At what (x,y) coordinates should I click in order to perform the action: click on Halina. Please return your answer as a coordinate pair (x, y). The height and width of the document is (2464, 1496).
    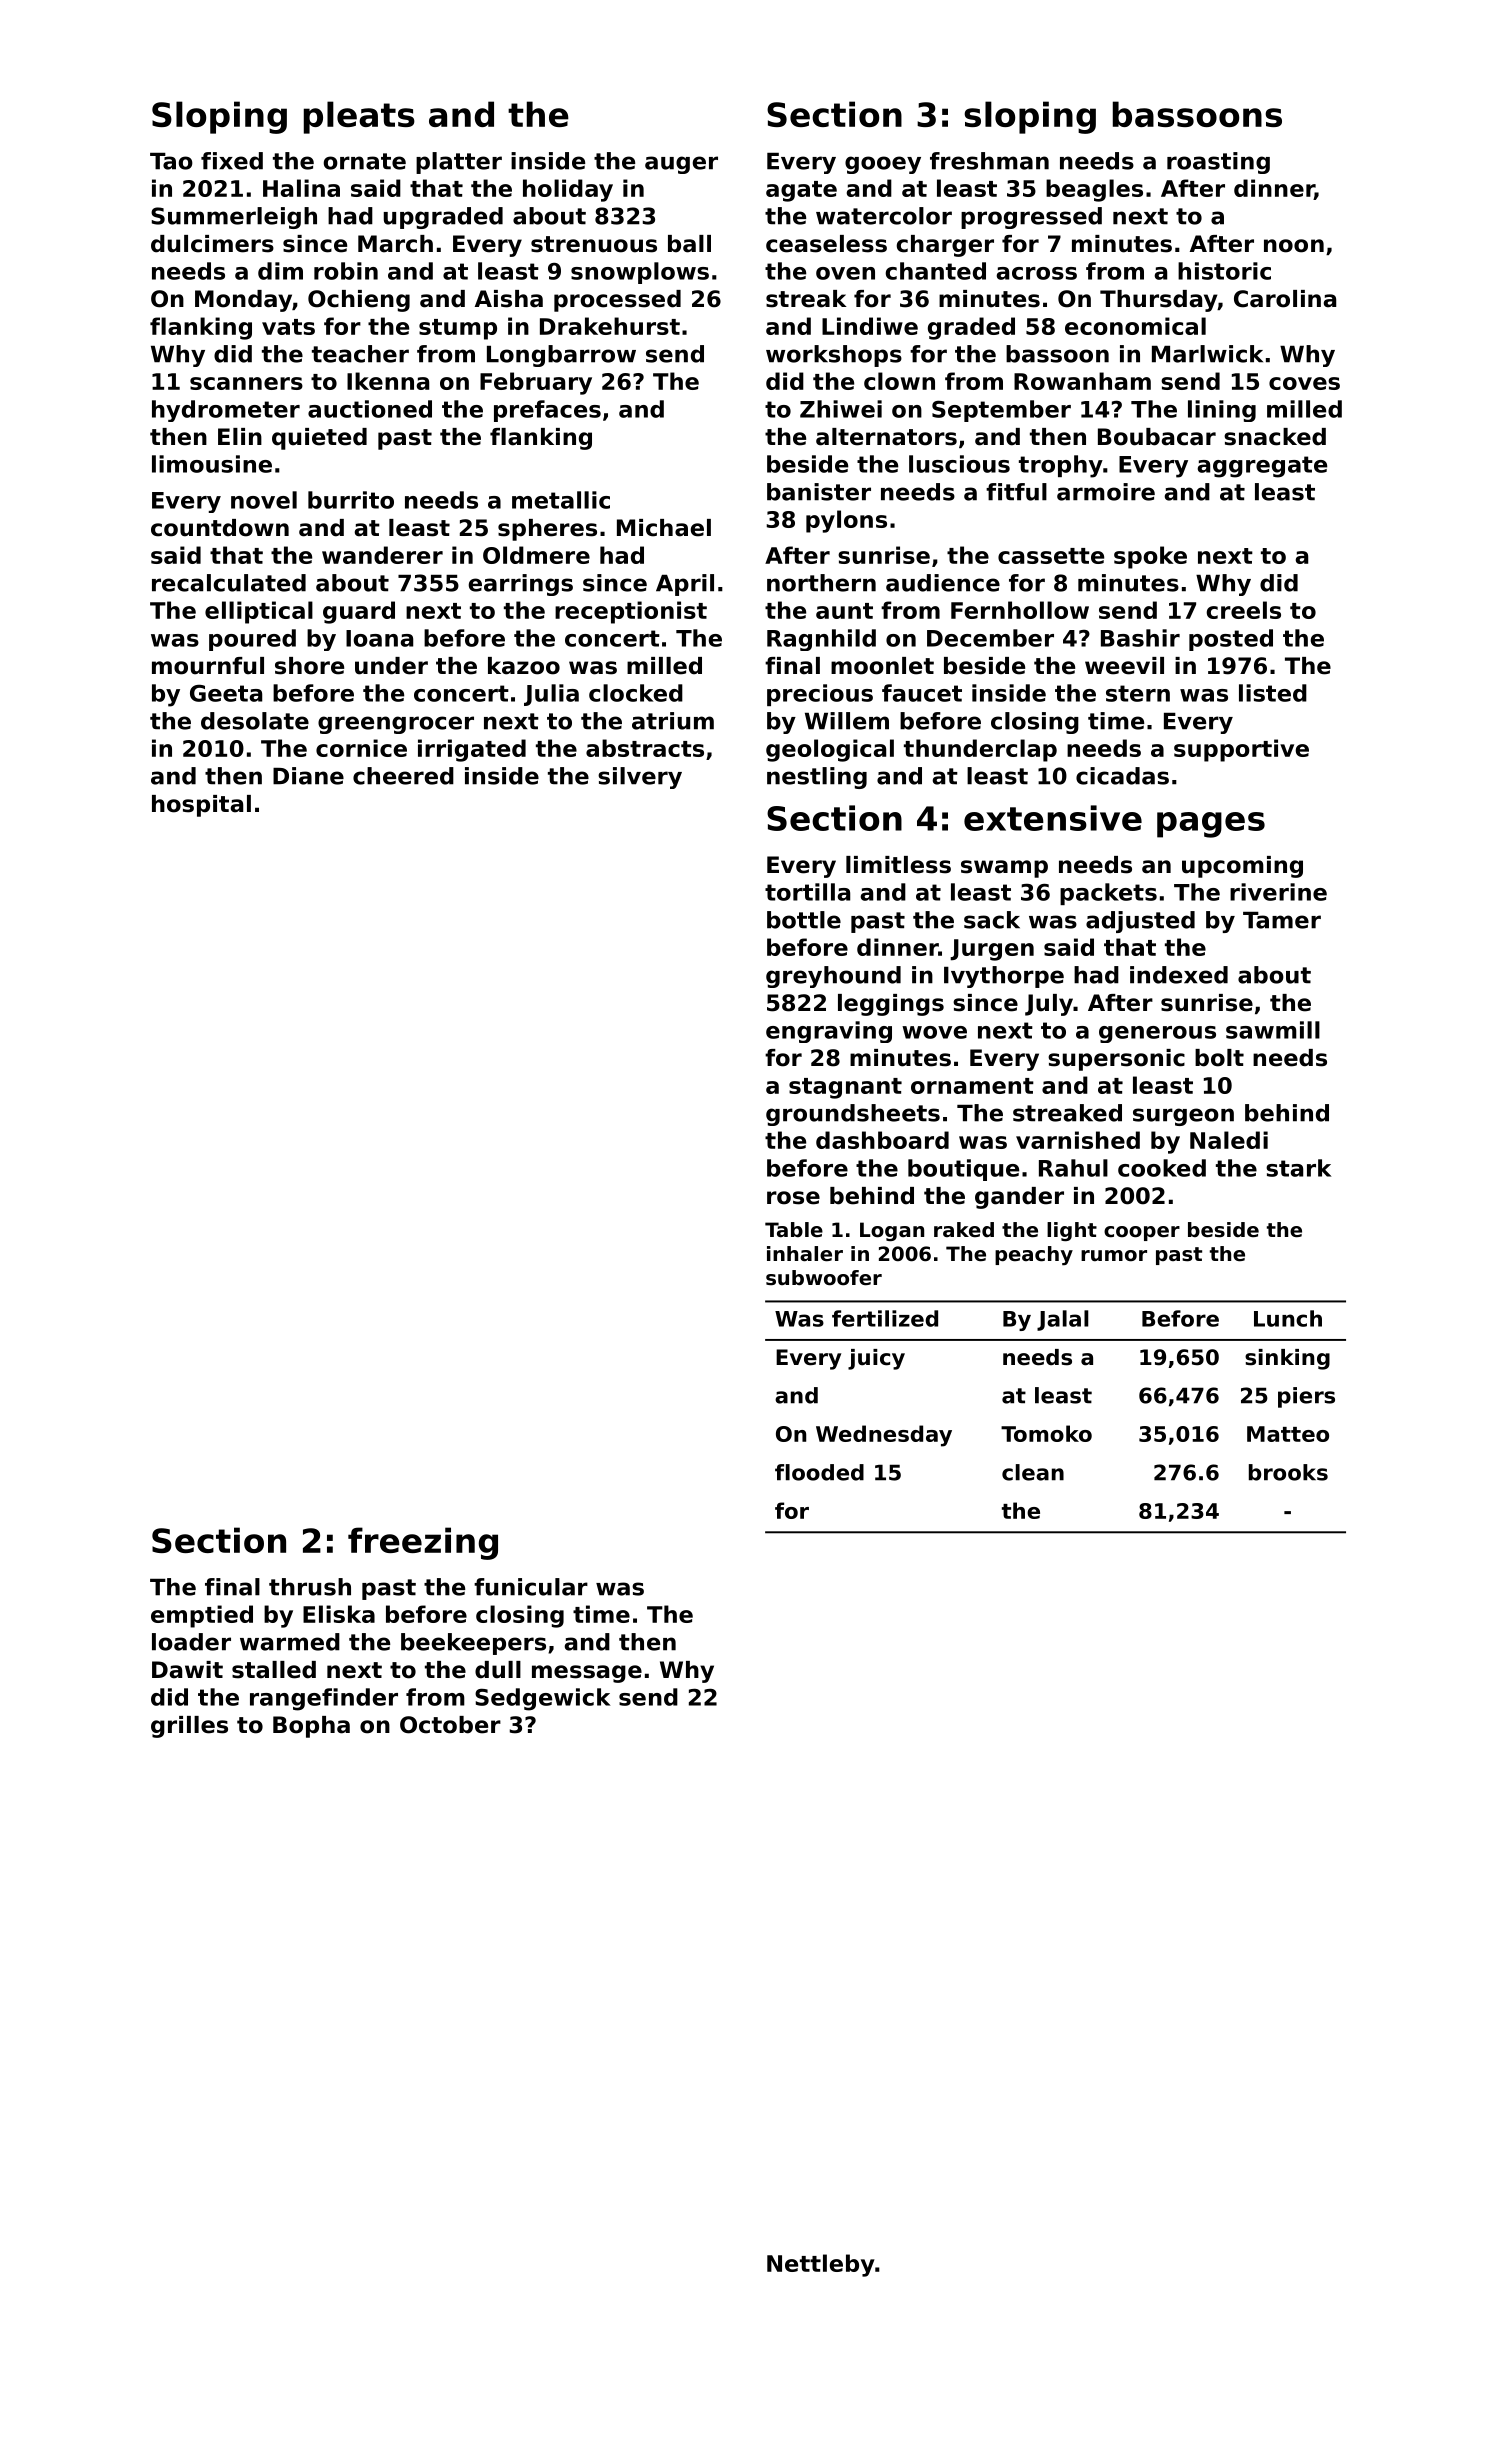
    Looking at the image, I should click on (301, 188).
